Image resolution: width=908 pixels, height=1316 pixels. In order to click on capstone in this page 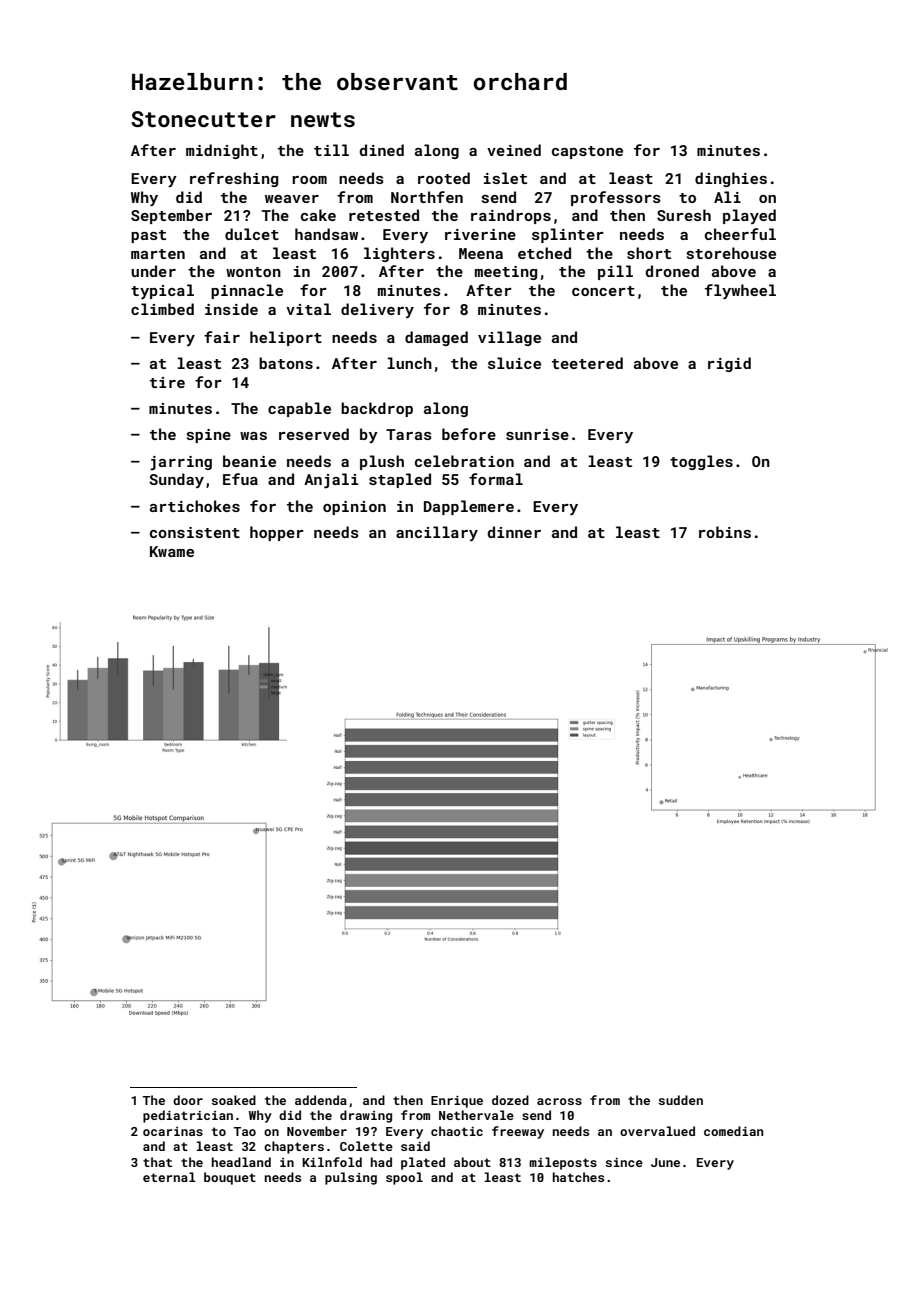, I will do `click(587, 152)`.
